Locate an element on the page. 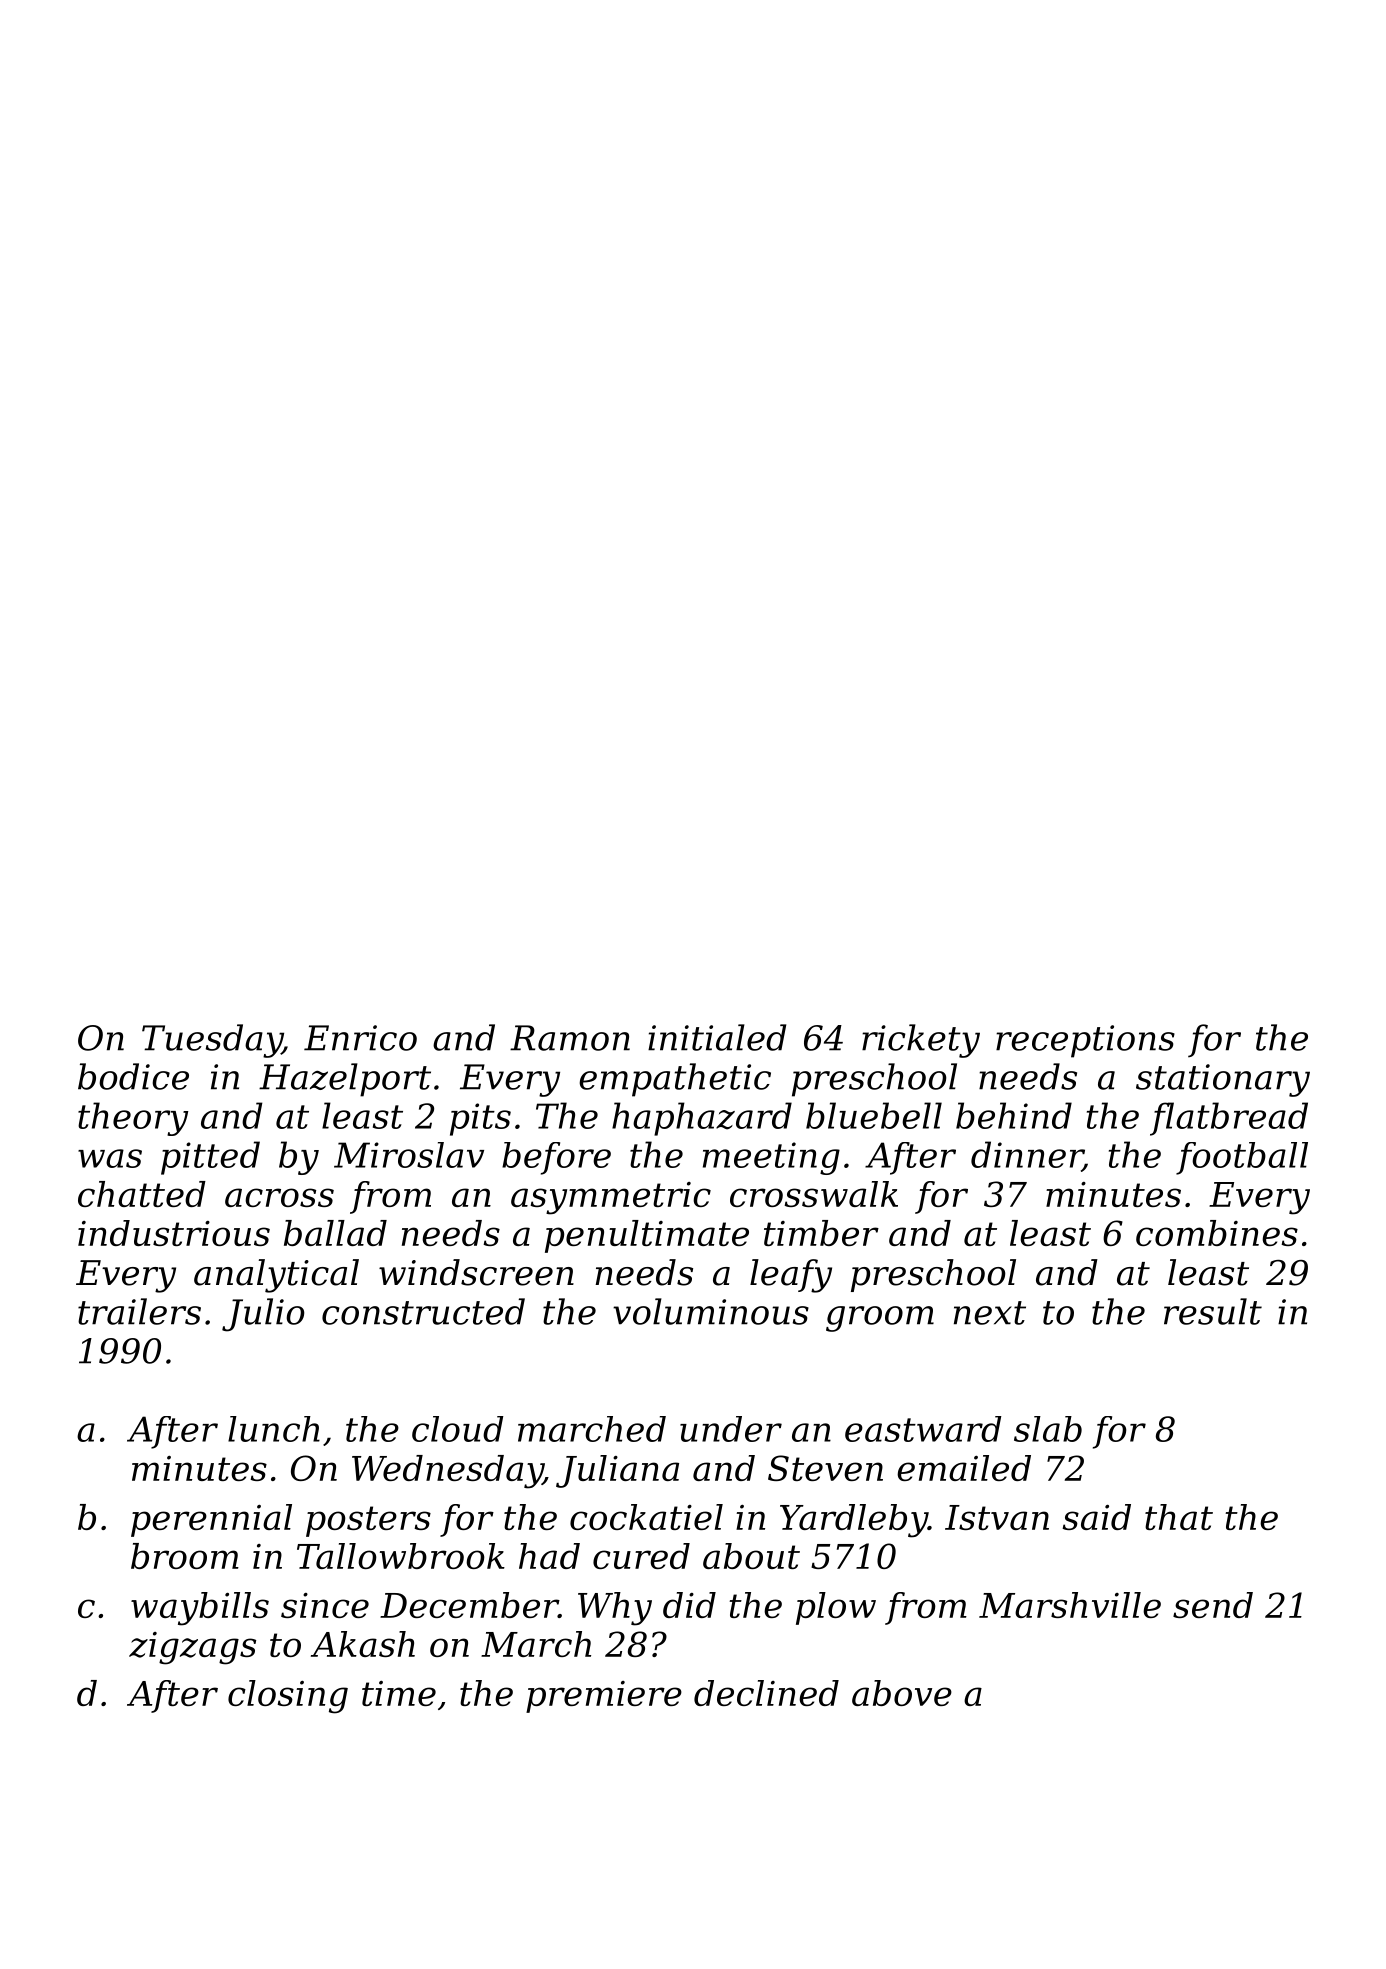 The image size is (1386, 1969). Ramon is located at coordinates (570, 1038).
